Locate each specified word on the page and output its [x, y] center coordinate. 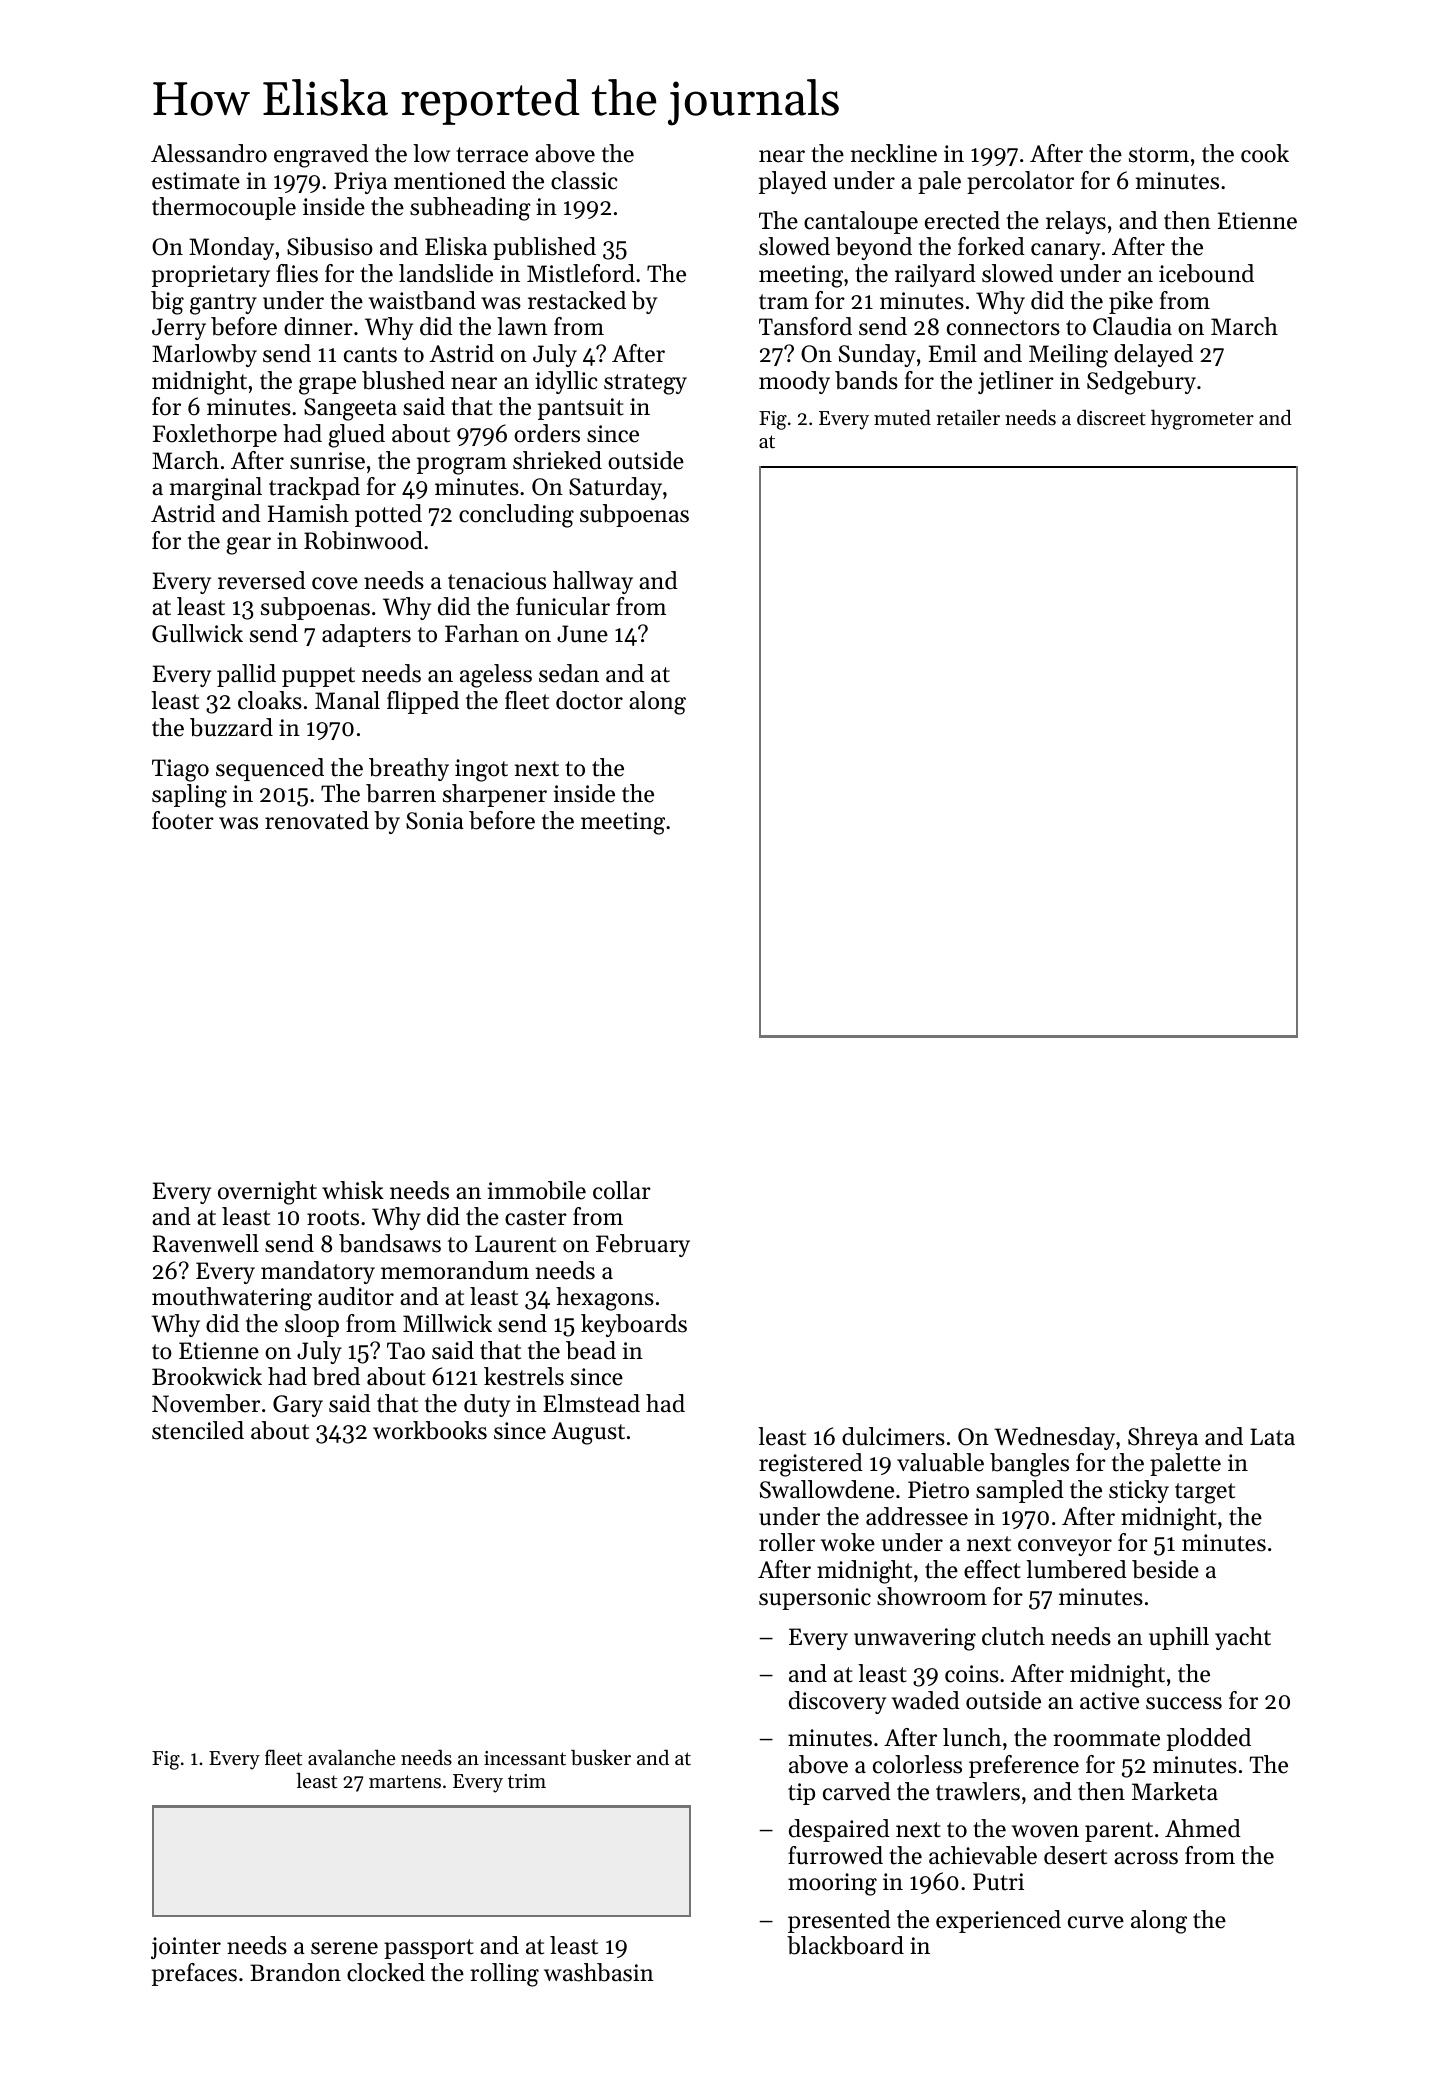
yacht [1243, 1638]
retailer [968, 417]
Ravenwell [205, 1243]
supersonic [815, 1599]
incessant [525, 1758]
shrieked [557, 460]
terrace [492, 155]
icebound [1206, 273]
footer [183, 820]
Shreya [1163, 1438]
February [643, 1245]
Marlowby [204, 355]
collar [622, 1190]
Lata [1272, 1437]
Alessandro [209, 153]
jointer [186, 1948]
